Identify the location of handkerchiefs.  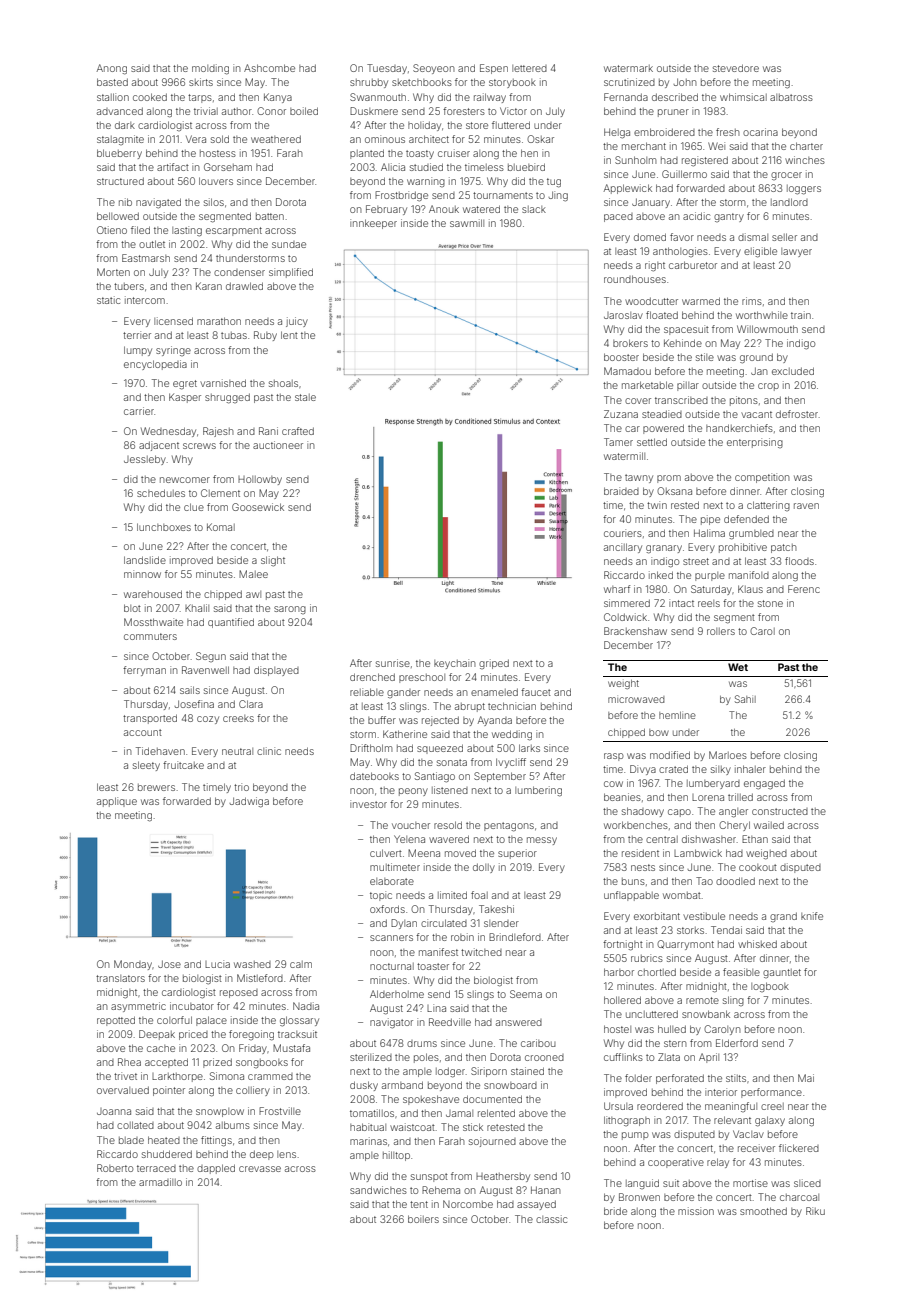
(739, 428).
